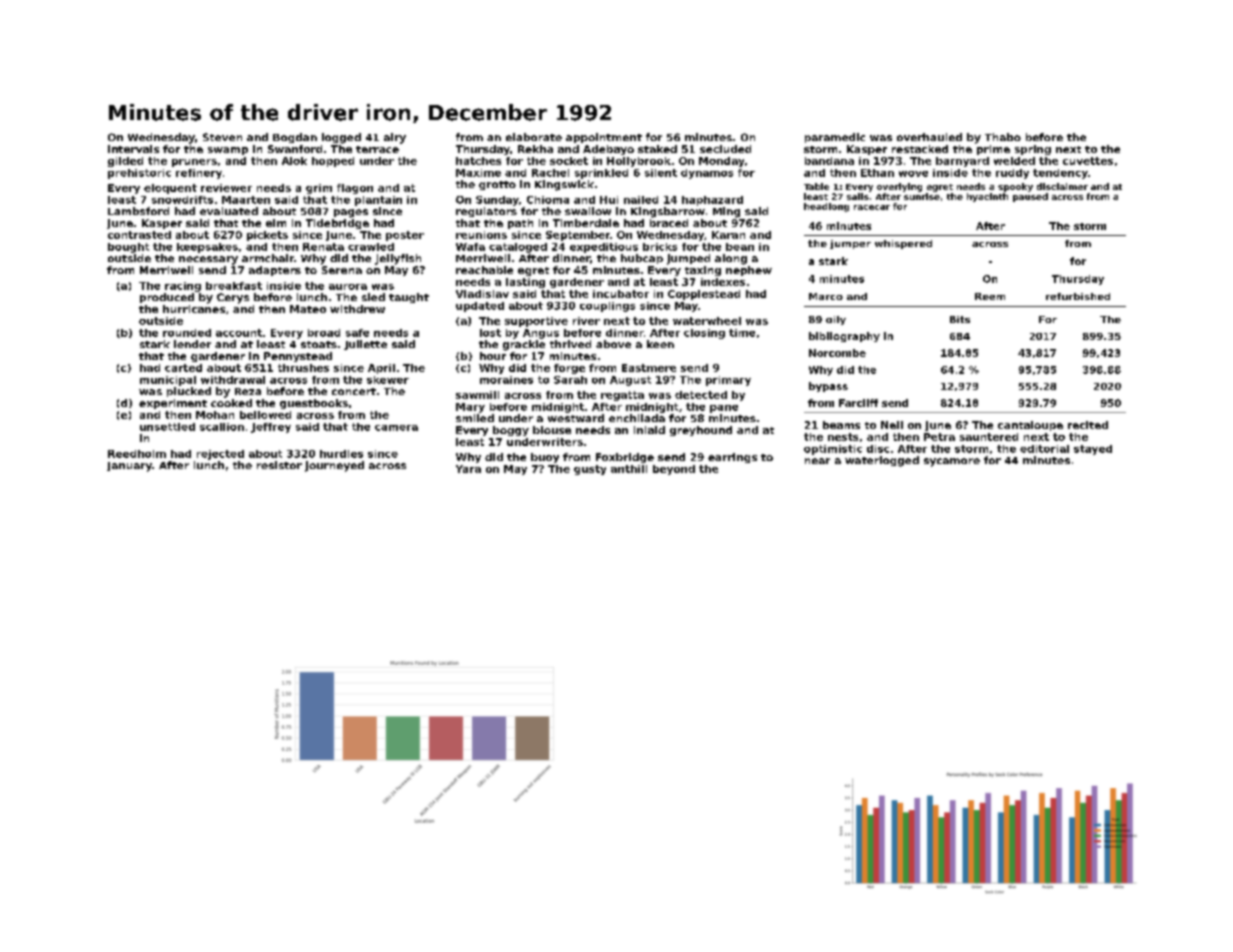  Describe the element at coordinates (858, 403) in the screenshot. I see `Farcliff` at that location.
